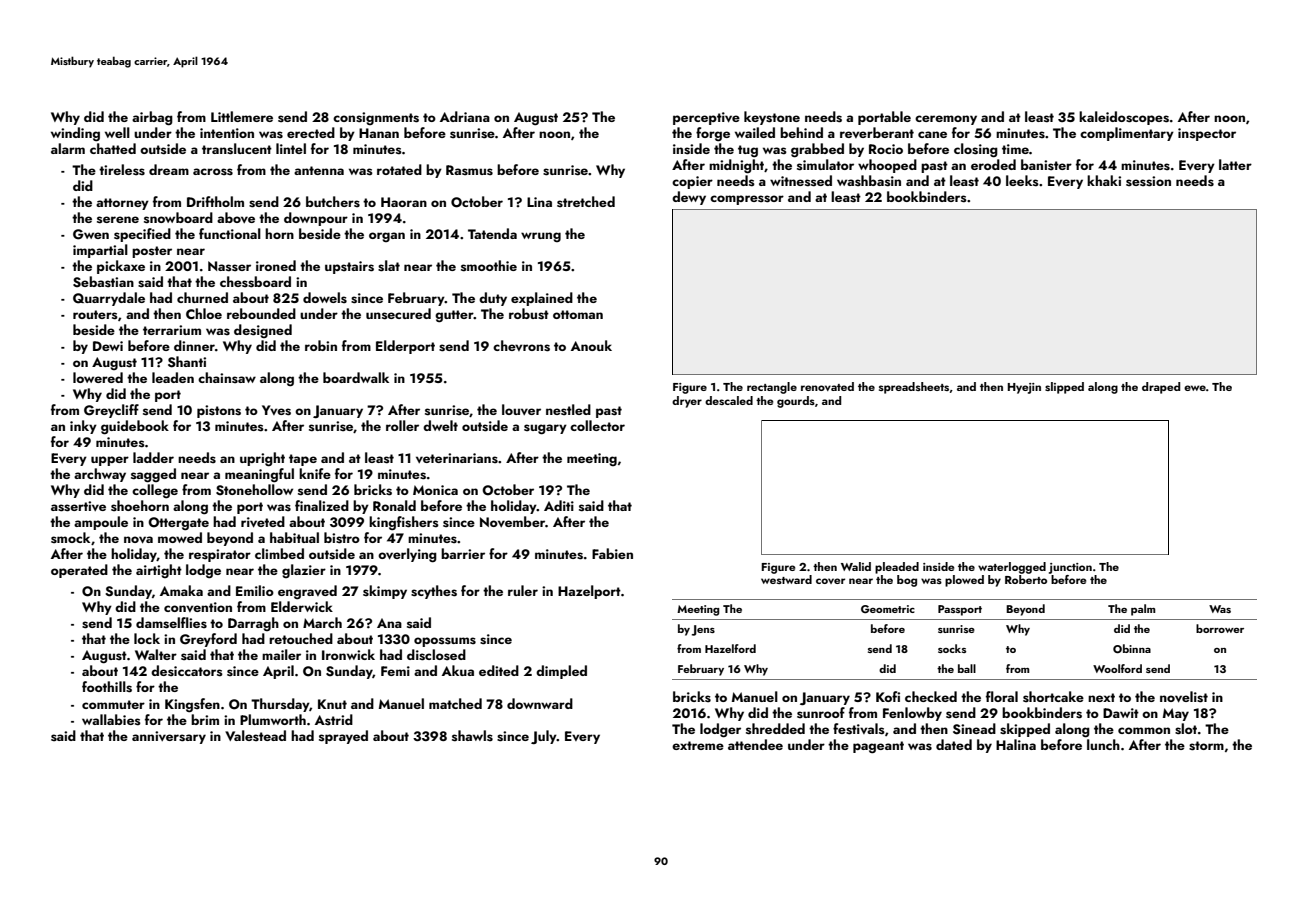  I want to click on Littlemere, so click(242, 116).
